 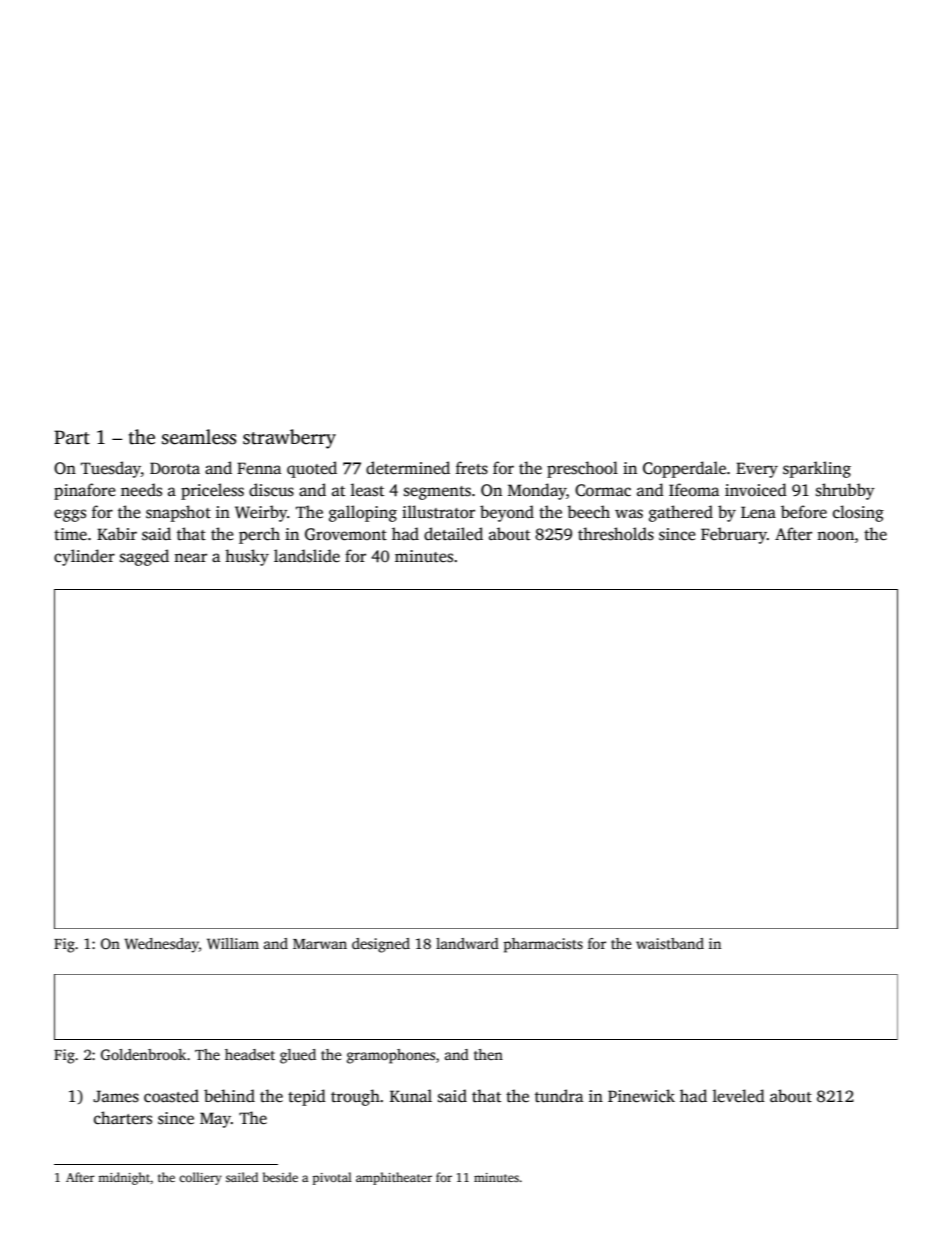 I want to click on James, so click(x=116, y=1096).
